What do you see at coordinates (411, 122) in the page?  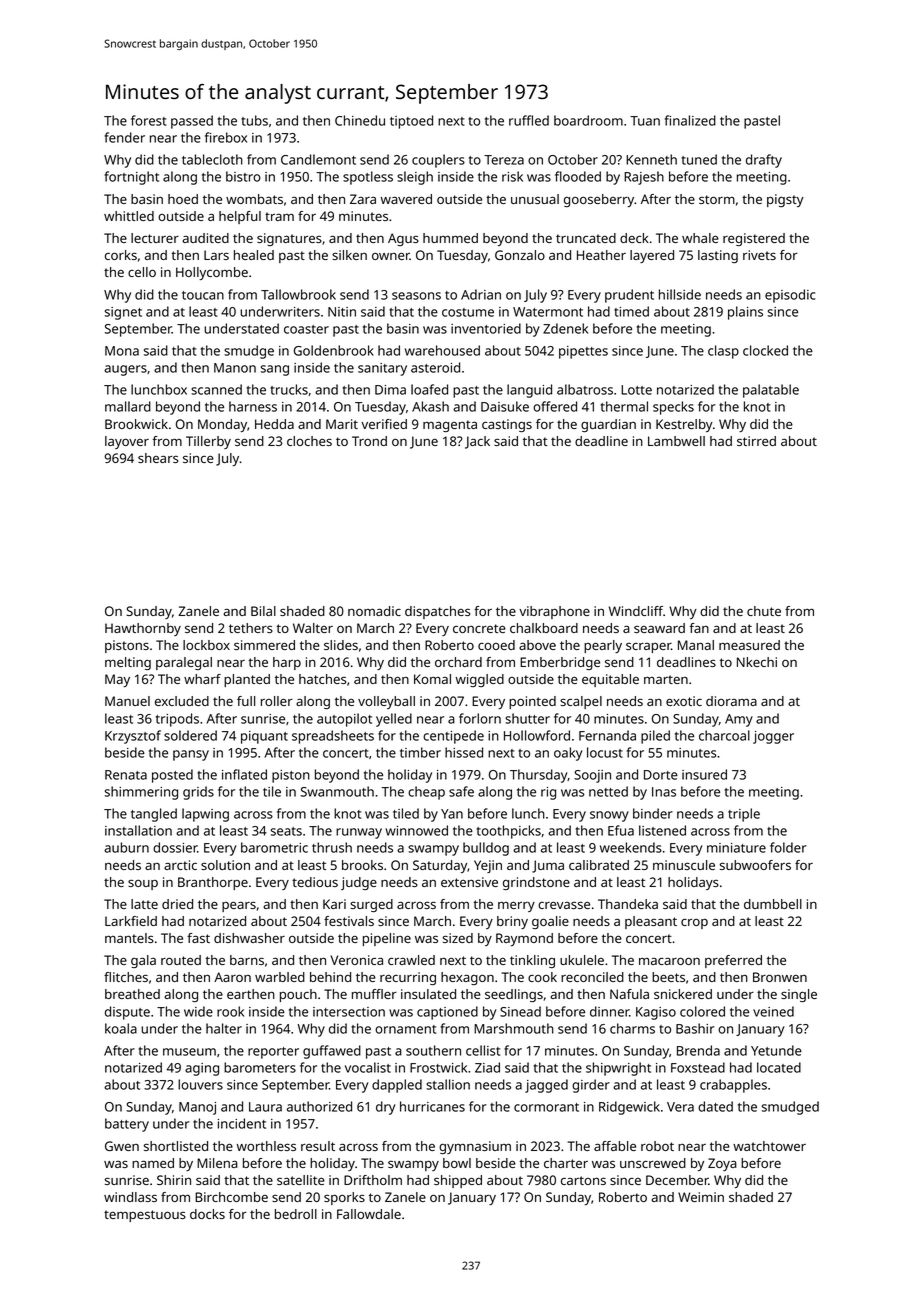 I see `tiptoed` at bounding box center [411, 122].
